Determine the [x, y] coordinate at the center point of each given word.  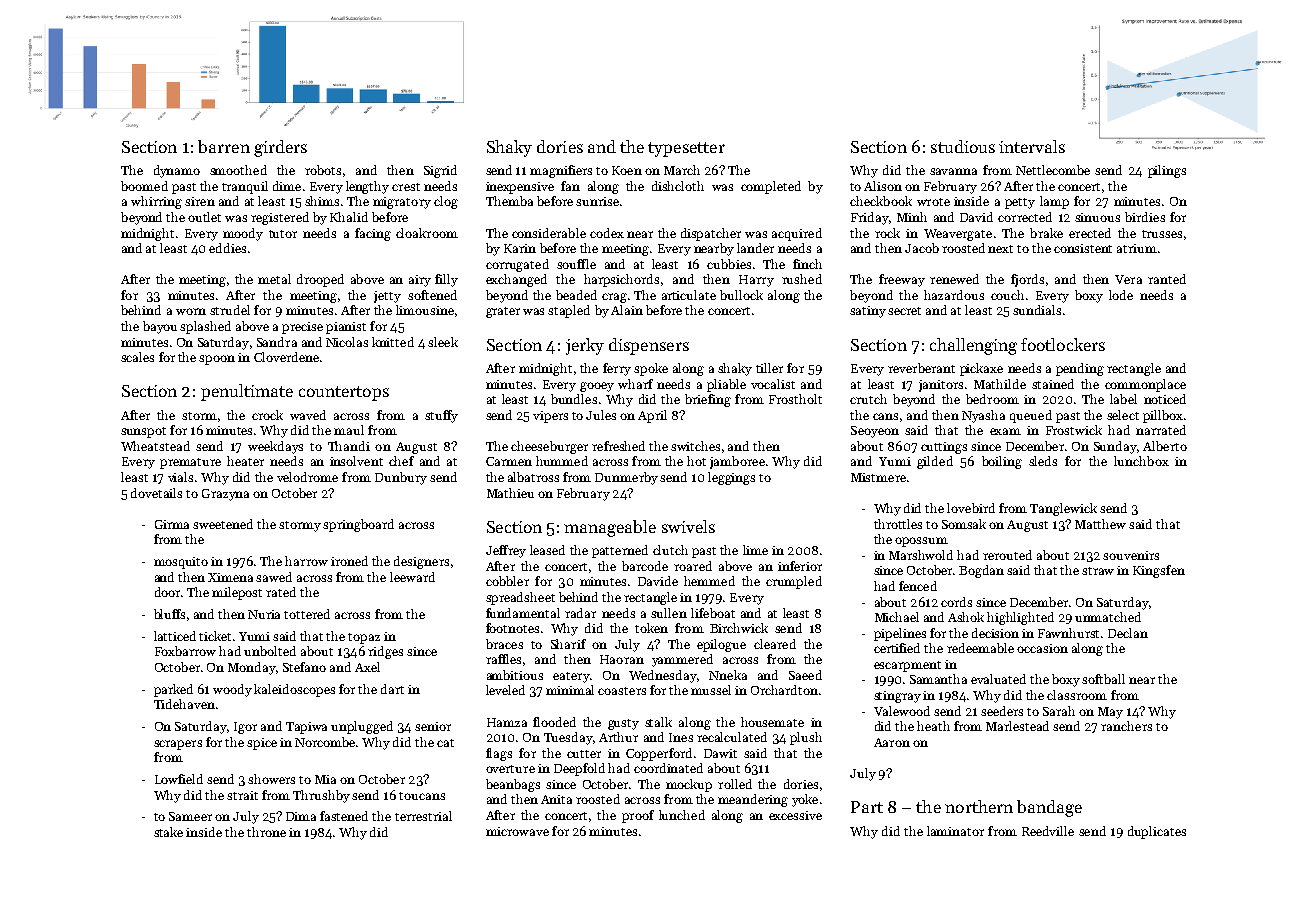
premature [190, 463]
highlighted [1020, 618]
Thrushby [321, 796]
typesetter [686, 149]
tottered [307, 614]
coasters [622, 691]
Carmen [509, 461]
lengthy [367, 187]
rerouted [1007, 555]
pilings [1167, 171]
